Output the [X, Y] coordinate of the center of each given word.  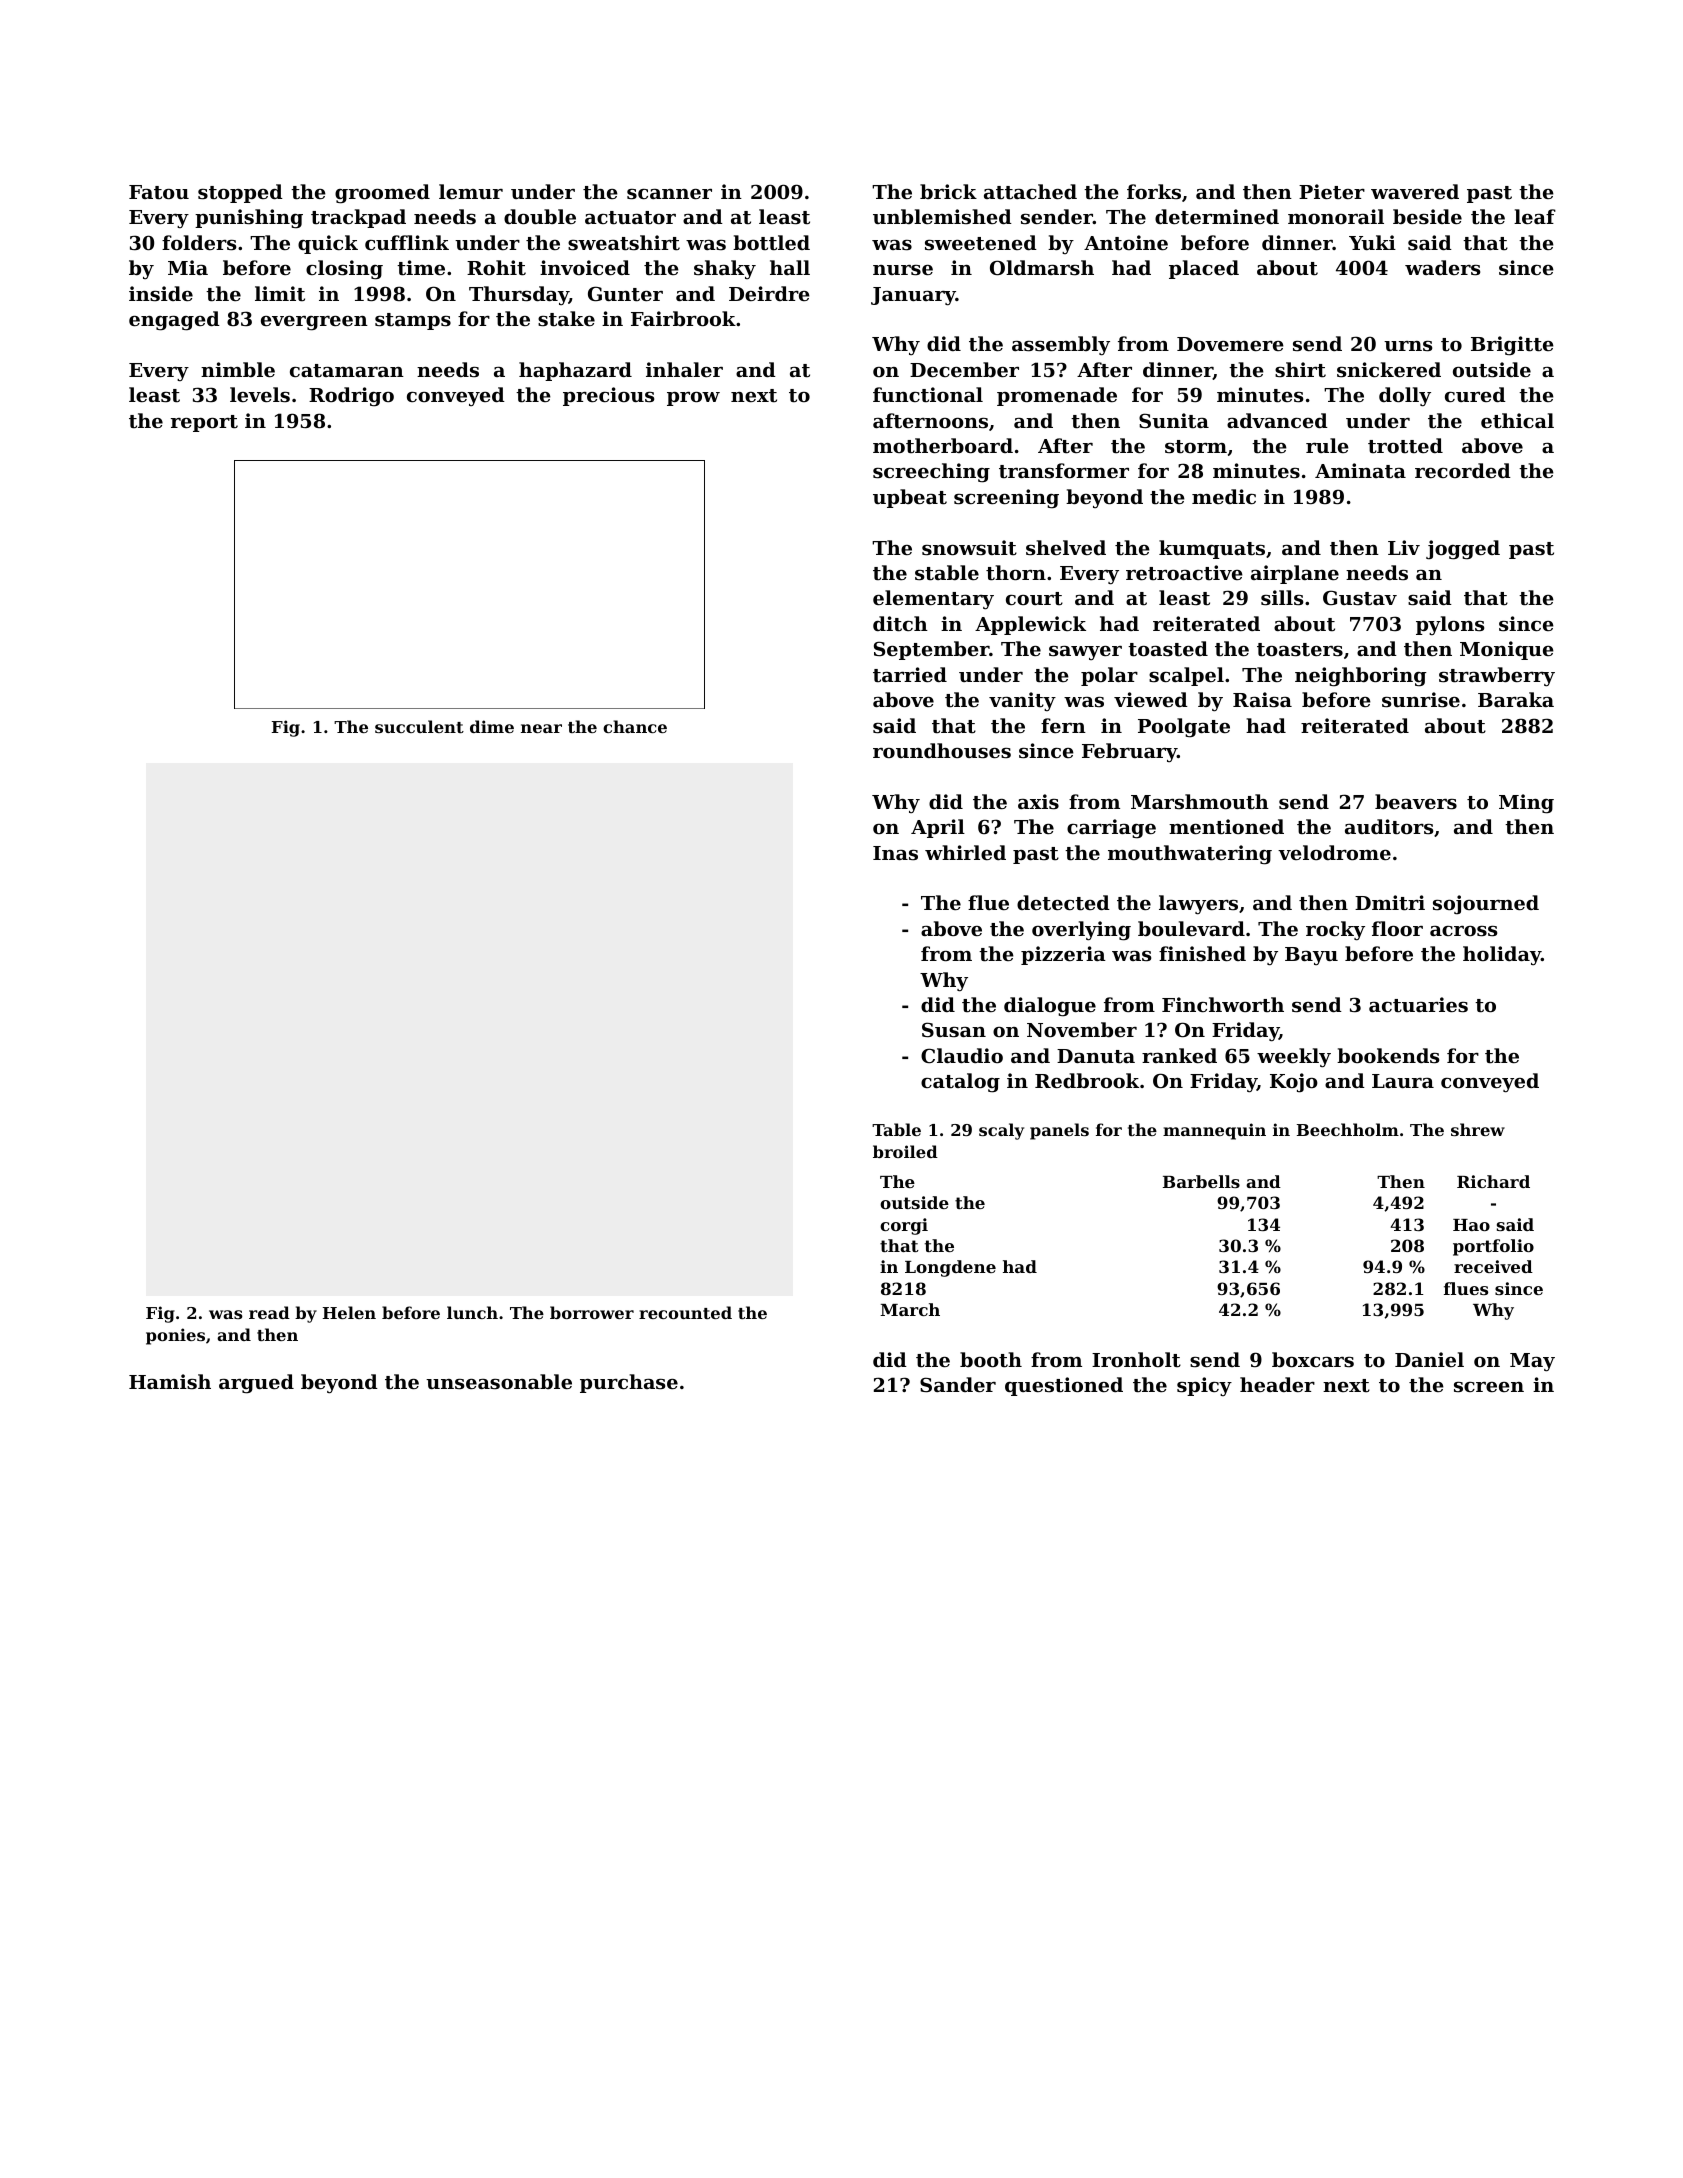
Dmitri [1390, 903]
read [269, 1312]
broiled [905, 1151]
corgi [904, 1226]
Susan [954, 1029]
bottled [771, 242]
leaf [1535, 216]
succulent [419, 726]
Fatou [159, 192]
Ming [1526, 804]
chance [635, 726]
